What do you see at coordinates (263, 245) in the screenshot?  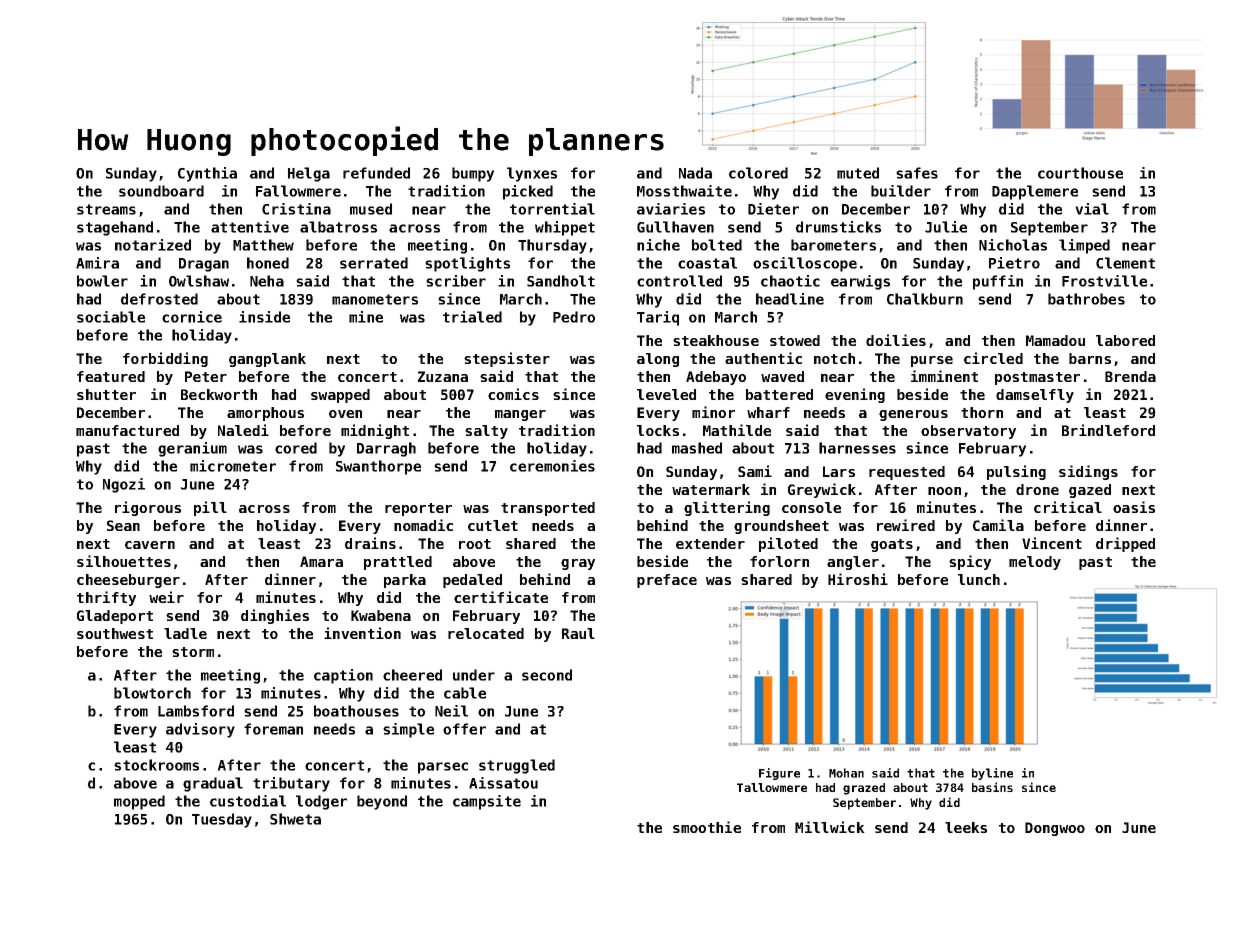 I see `Matthew` at bounding box center [263, 245].
